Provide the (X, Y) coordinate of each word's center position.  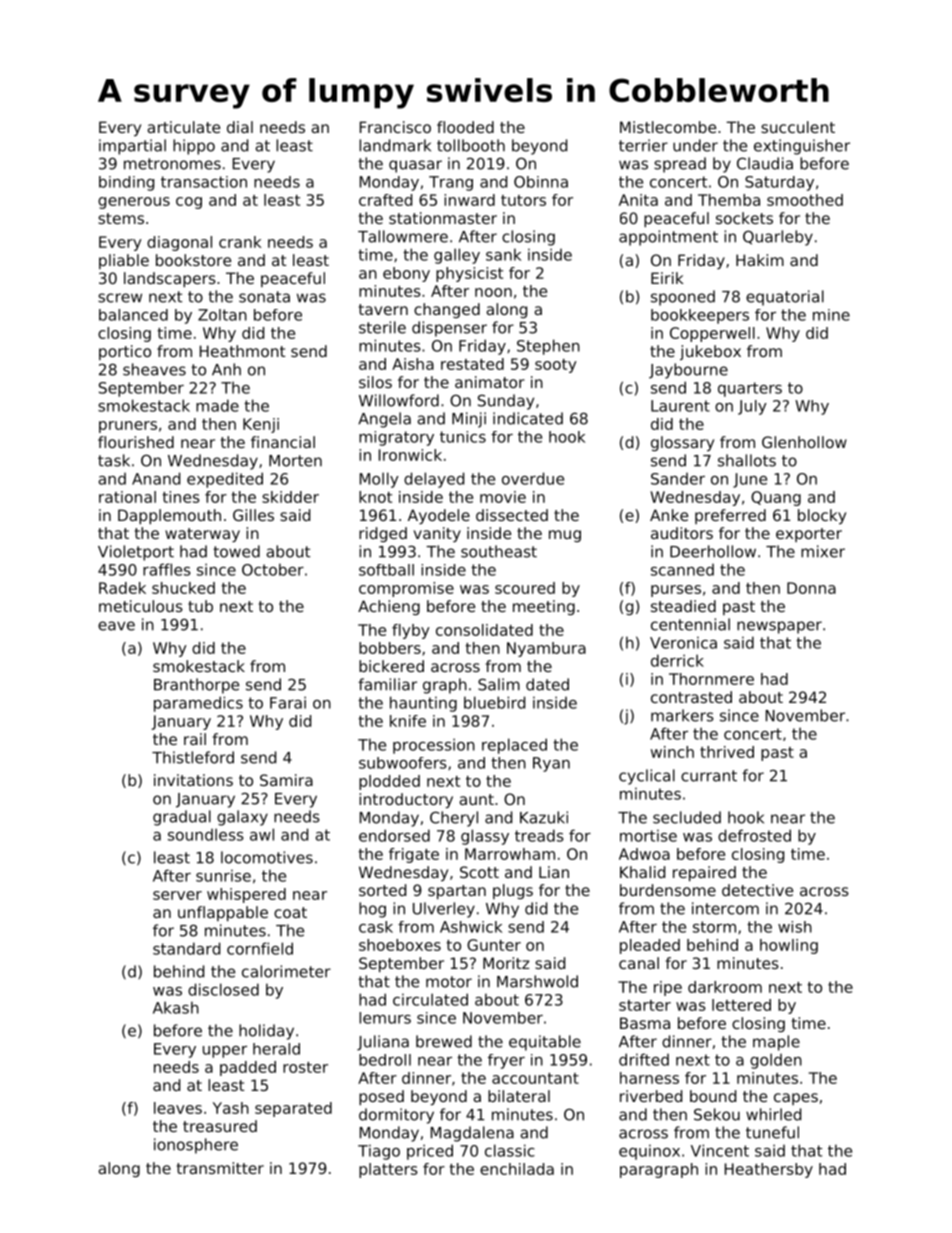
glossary (682, 443)
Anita (638, 200)
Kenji (261, 425)
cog (189, 203)
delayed (434, 480)
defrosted (754, 835)
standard (186, 948)
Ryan (551, 764)
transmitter (220, 1168)
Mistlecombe (668, 127)
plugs (513, 891)
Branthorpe (196, 686)
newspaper (779, 627)
